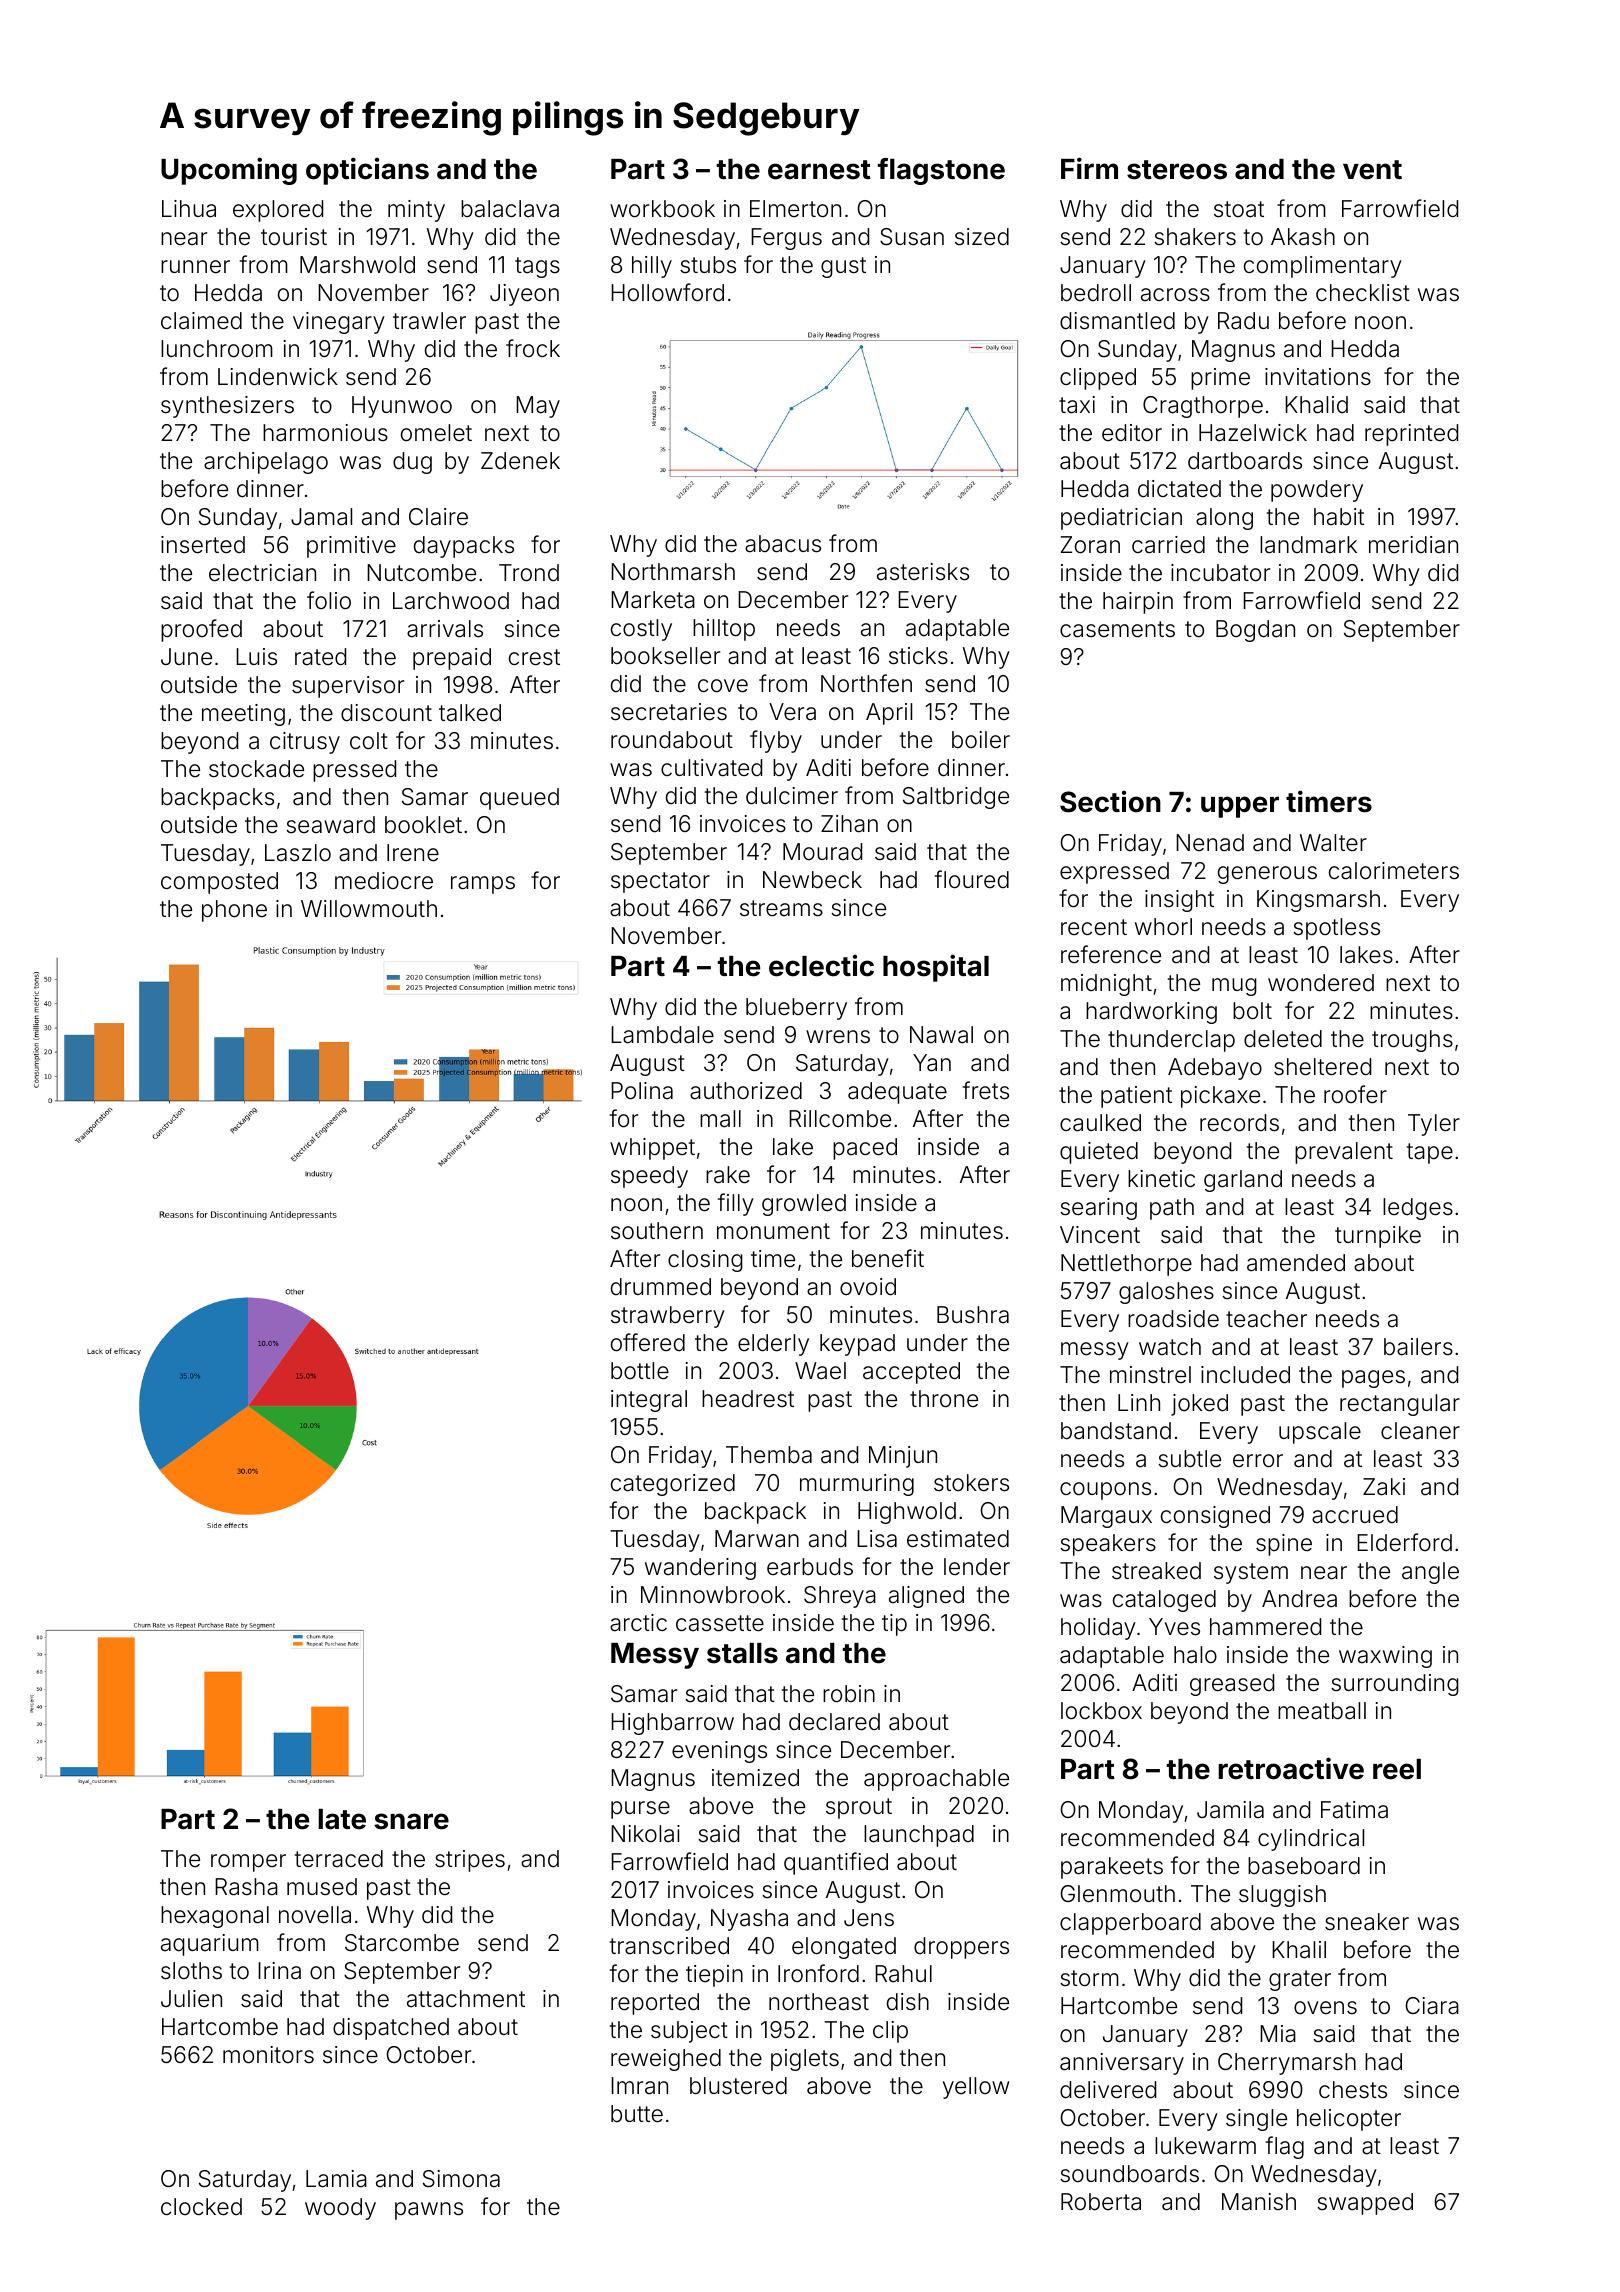  Describe the element at coordinates (652, 1149) in the page. I see `whippet` at that location.
